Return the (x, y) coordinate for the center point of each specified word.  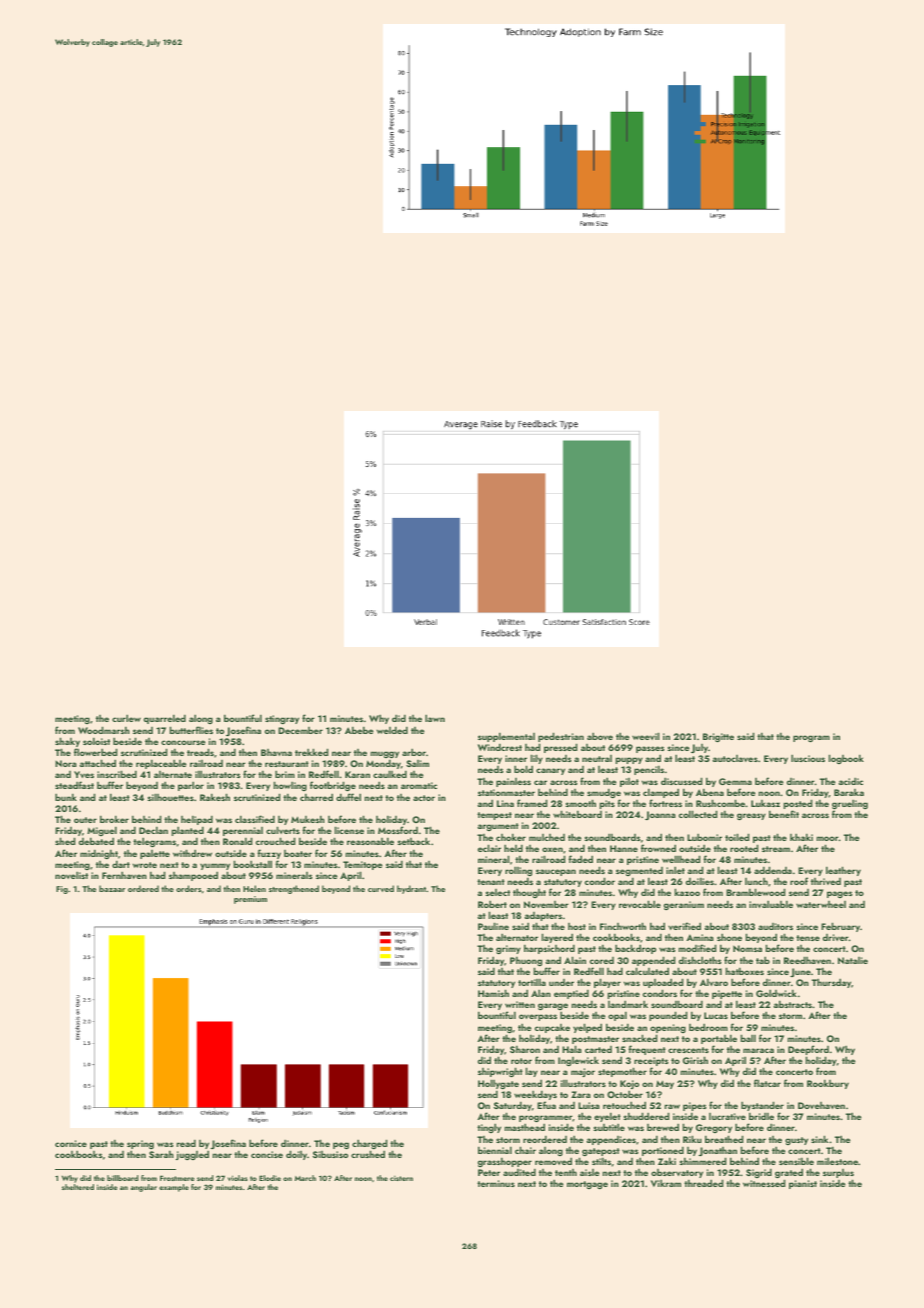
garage (553, 1007)
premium (250, 900)
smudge (604, 793)
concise (267, 1154)
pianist (803, 1184)
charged (369, 1145)
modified (697, 948)
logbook (846, 759)
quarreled (165, 719)
